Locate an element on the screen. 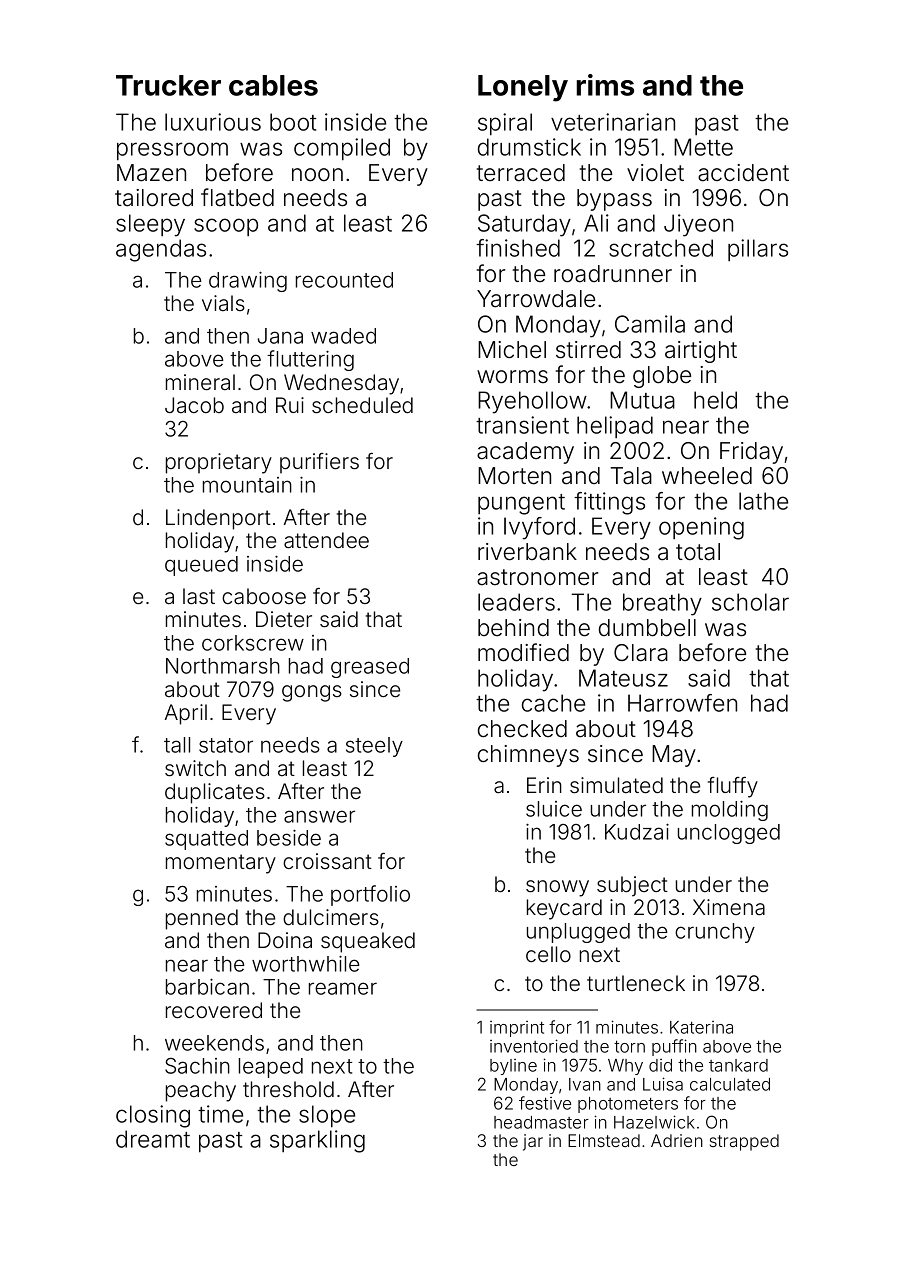  Trucker is located at coordinates (168, 85).
